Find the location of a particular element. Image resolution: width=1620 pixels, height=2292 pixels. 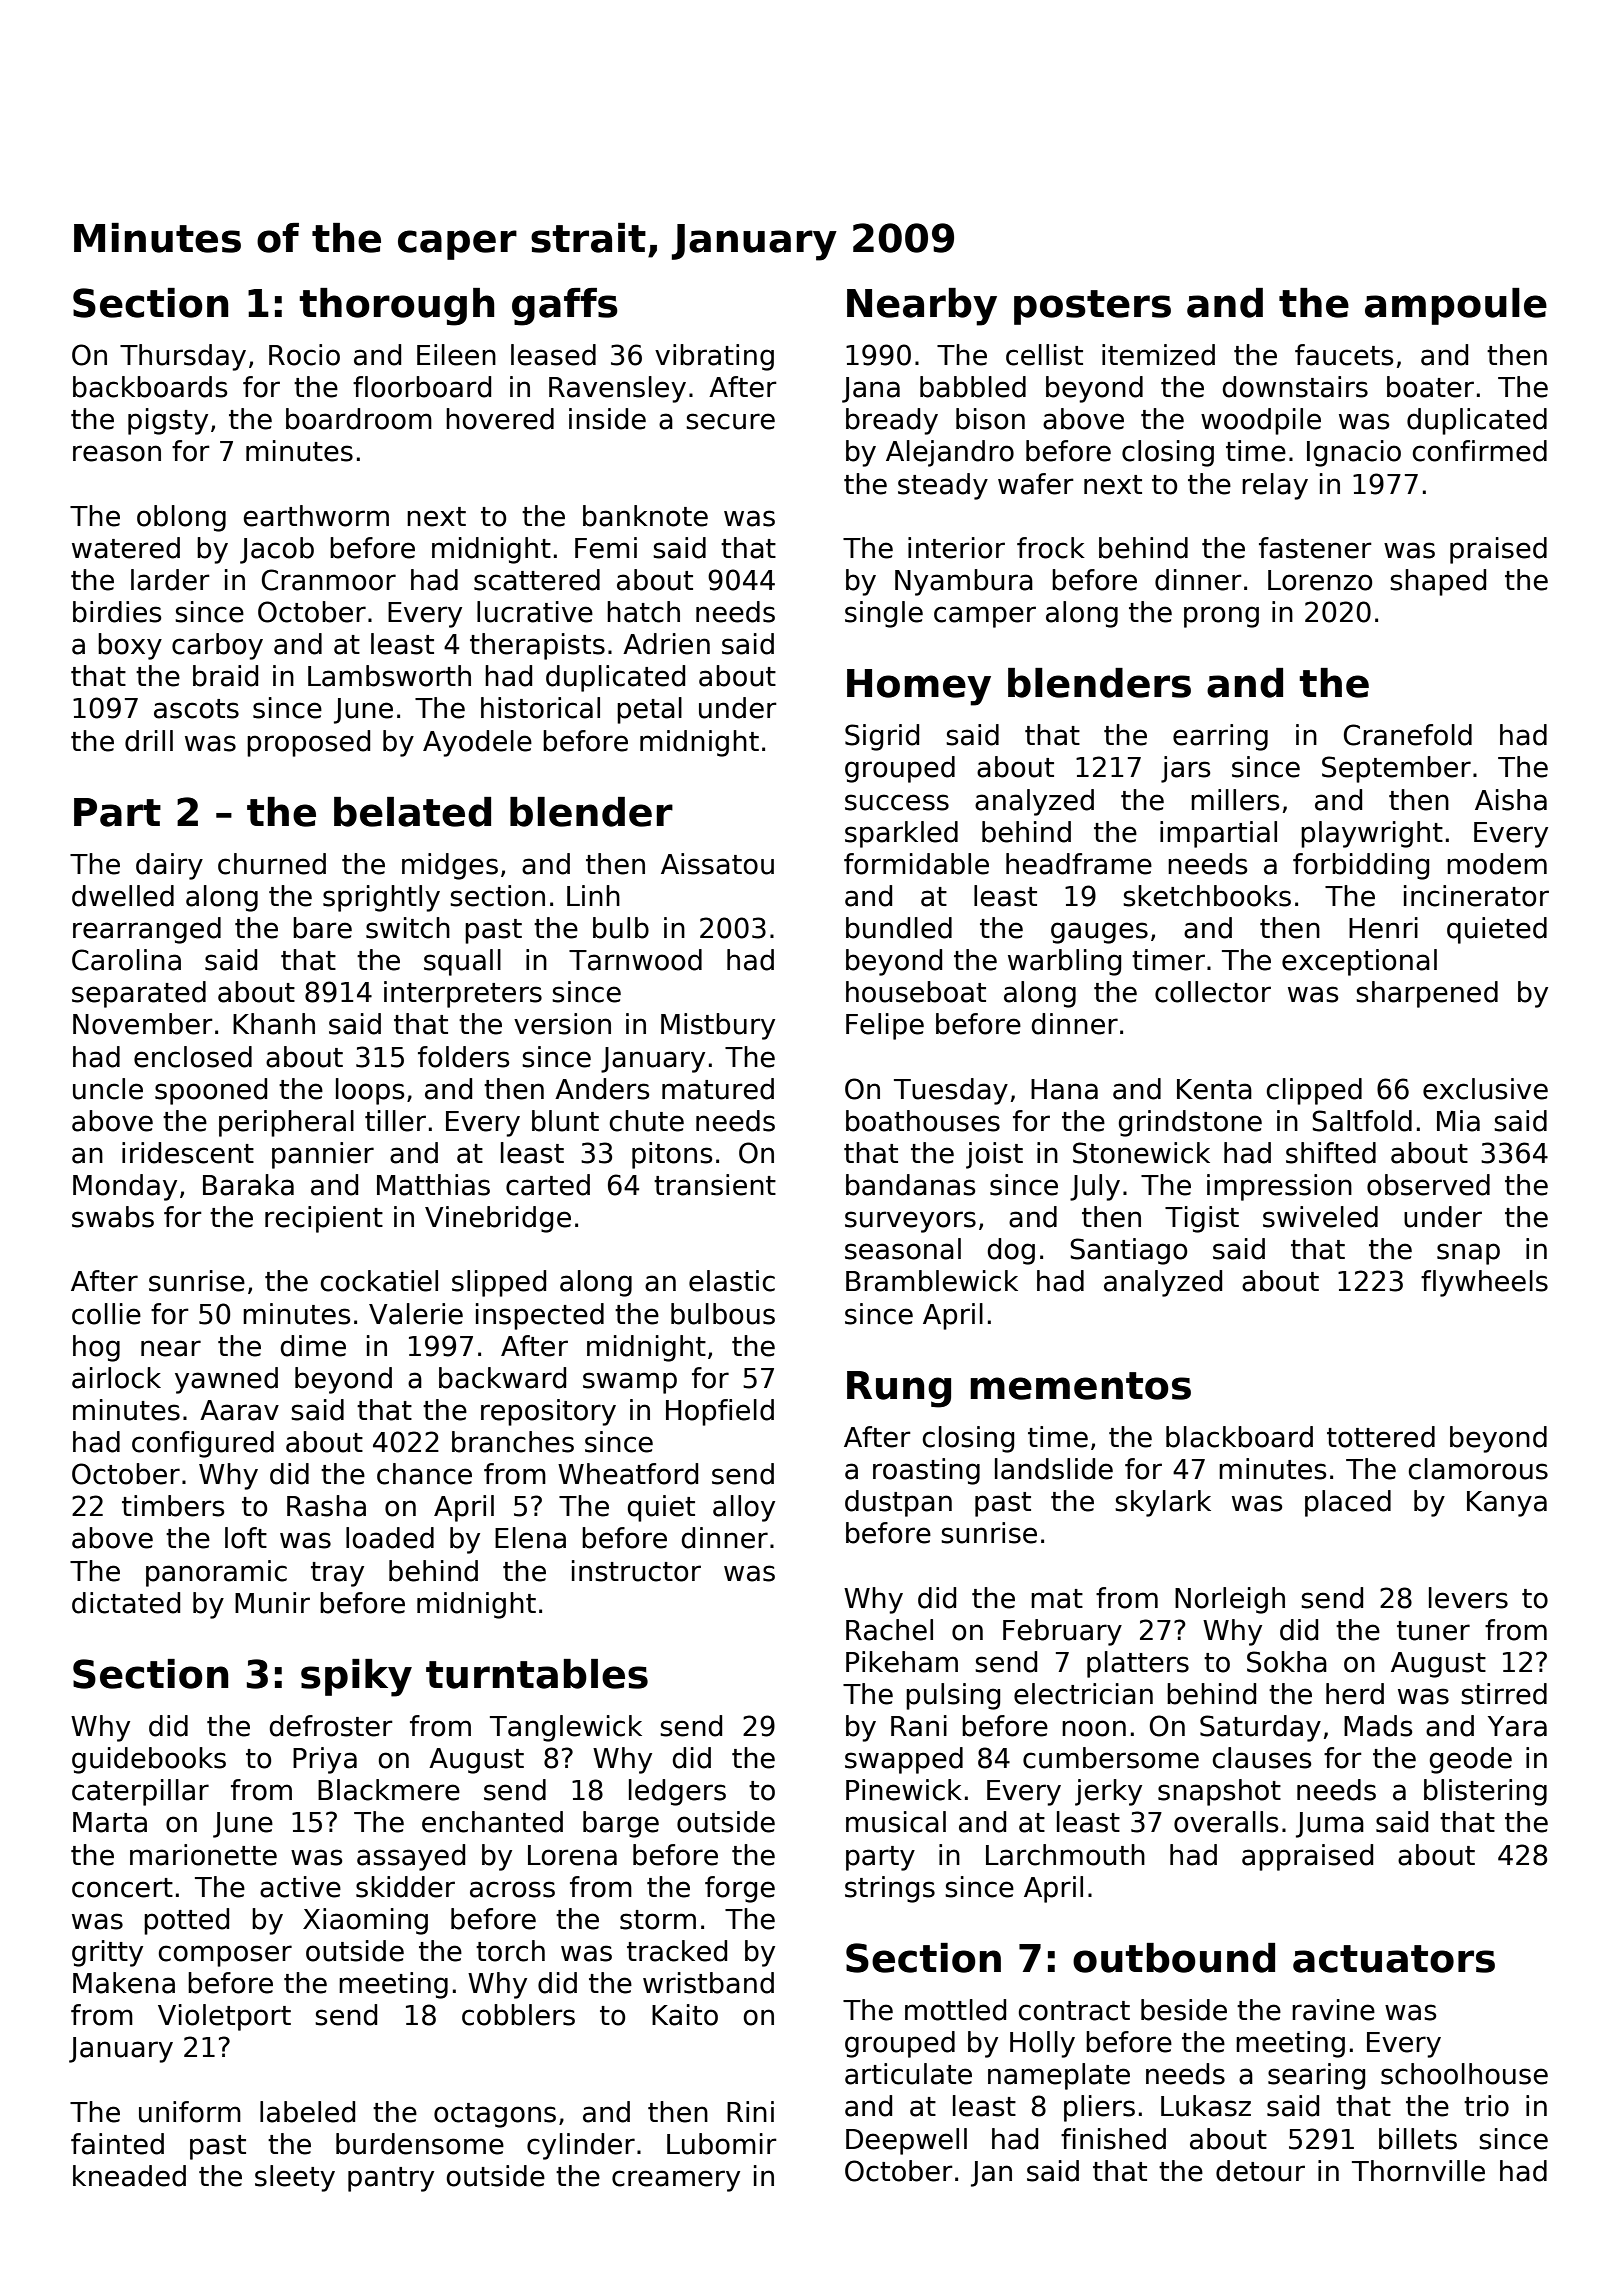

kneaded is located at coordinates (129, 2176).
